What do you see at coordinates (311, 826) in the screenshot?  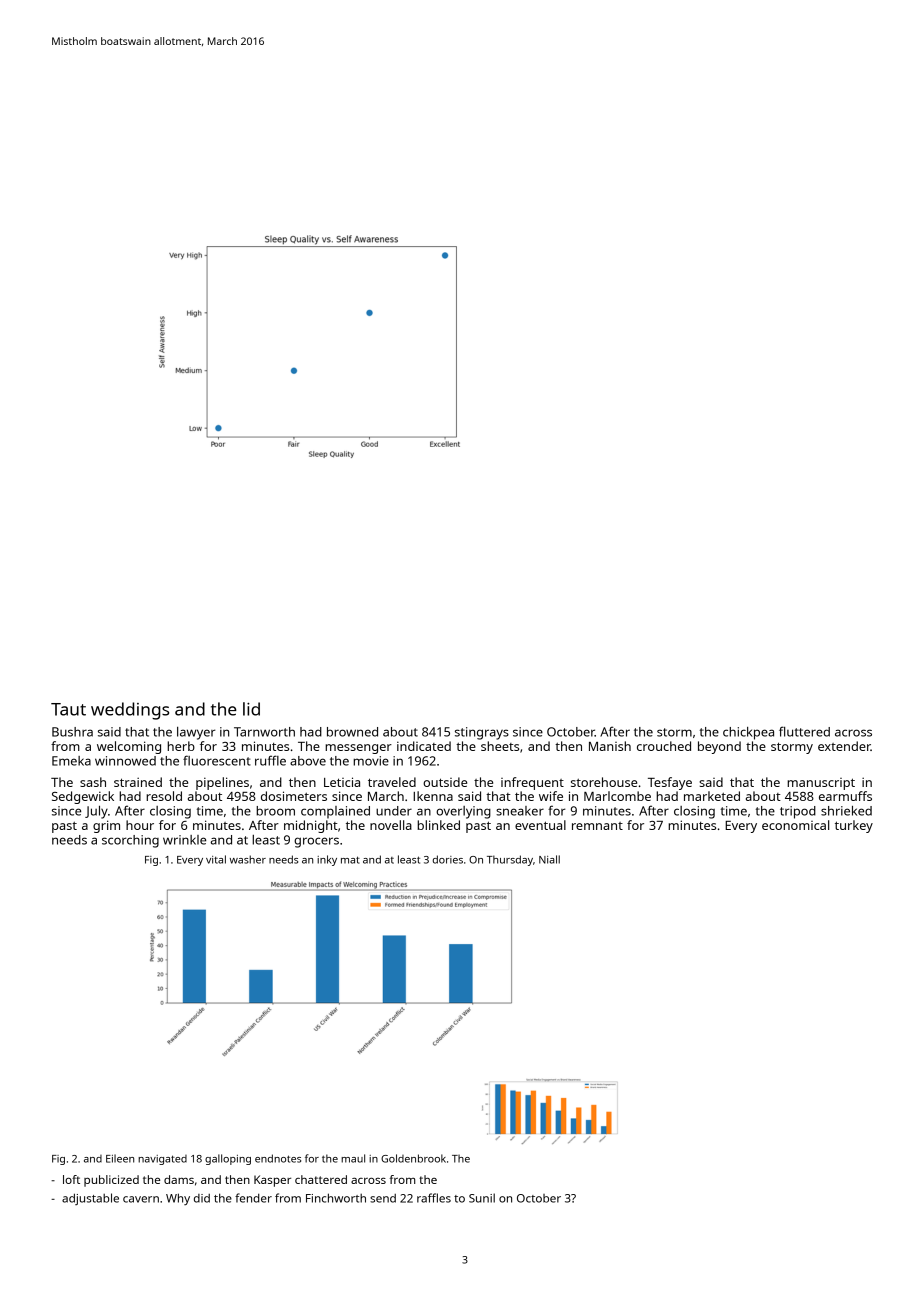 I see `midnight` at bounding box center [311, 826].
